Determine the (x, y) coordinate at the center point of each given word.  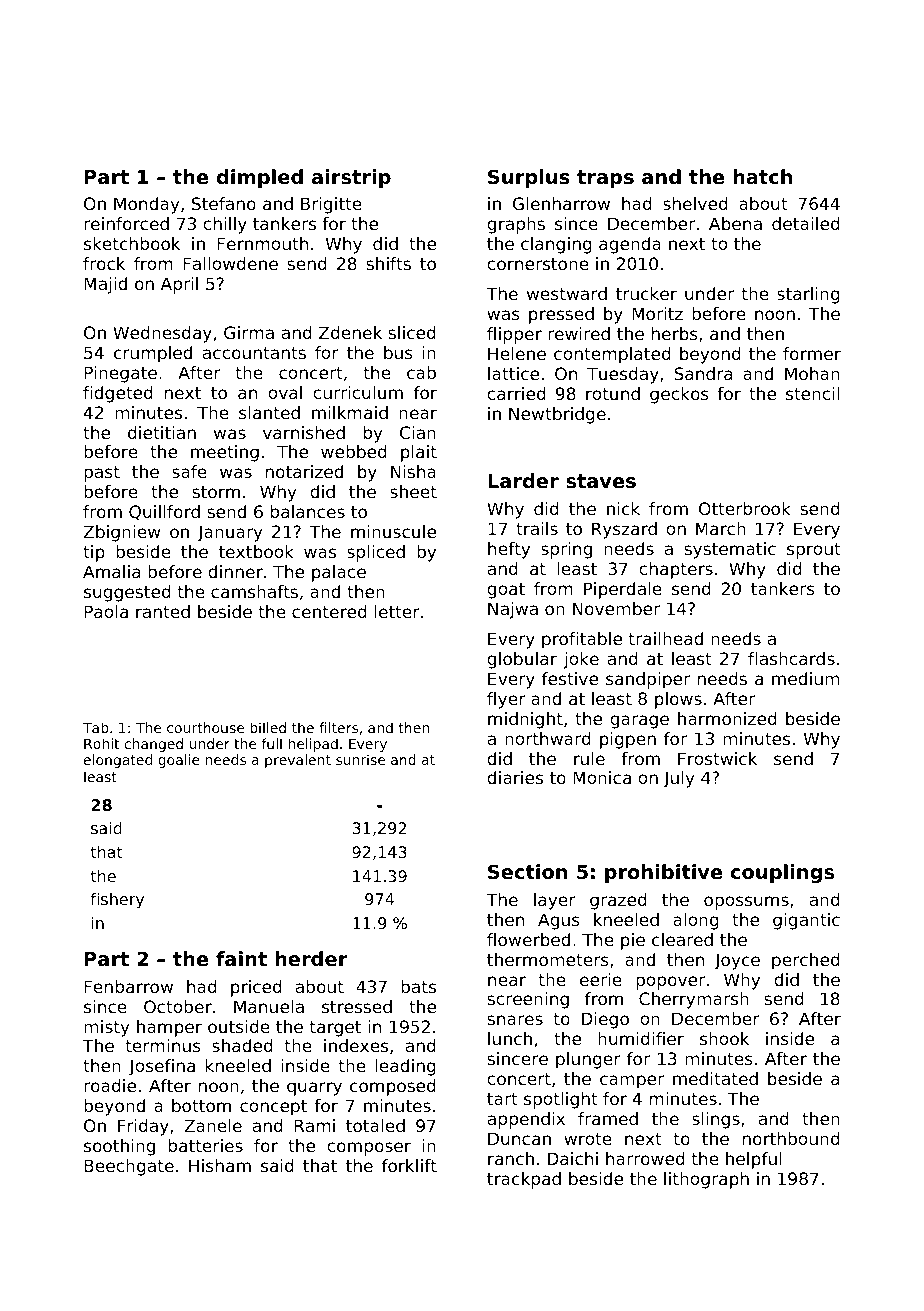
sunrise (360, 759)
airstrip (351, 178)
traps (605, 179)
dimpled (260, 178)
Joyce (737, 961)
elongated (118, 761)
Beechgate (129, 1167)
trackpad (524, 1180)
